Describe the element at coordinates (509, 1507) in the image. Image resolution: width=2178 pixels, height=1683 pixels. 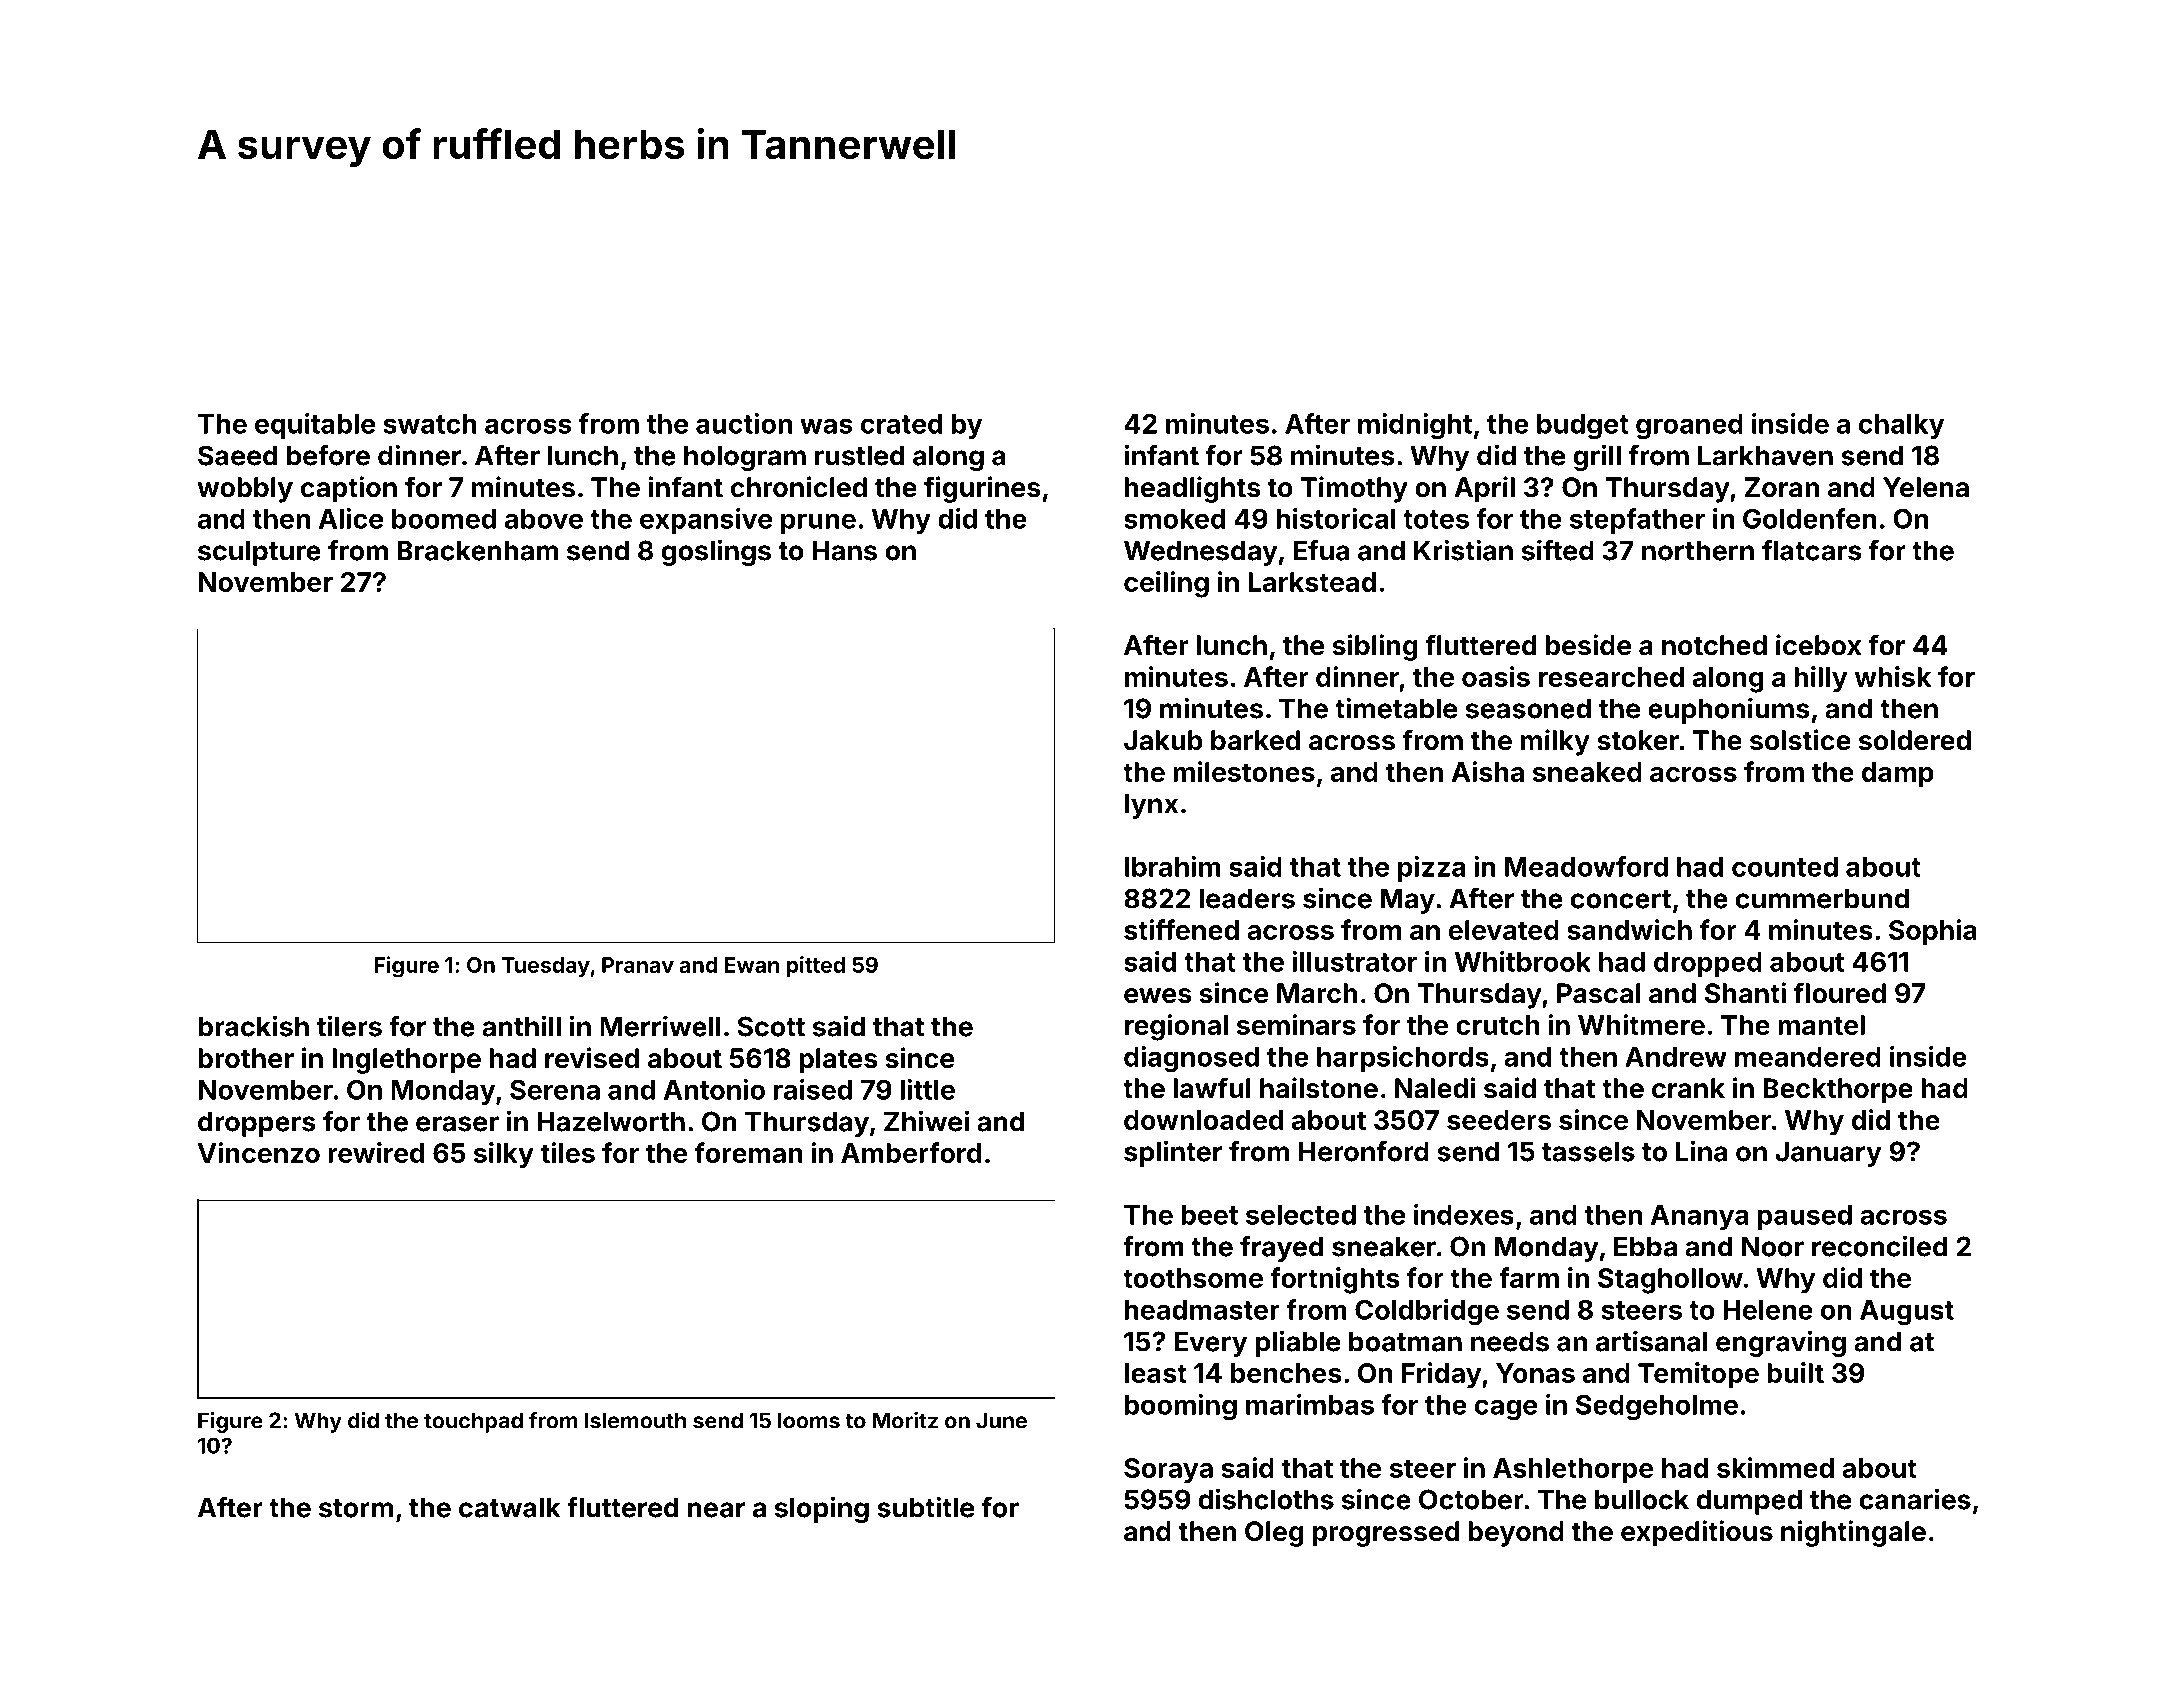
I see `catwalk` at that location.
